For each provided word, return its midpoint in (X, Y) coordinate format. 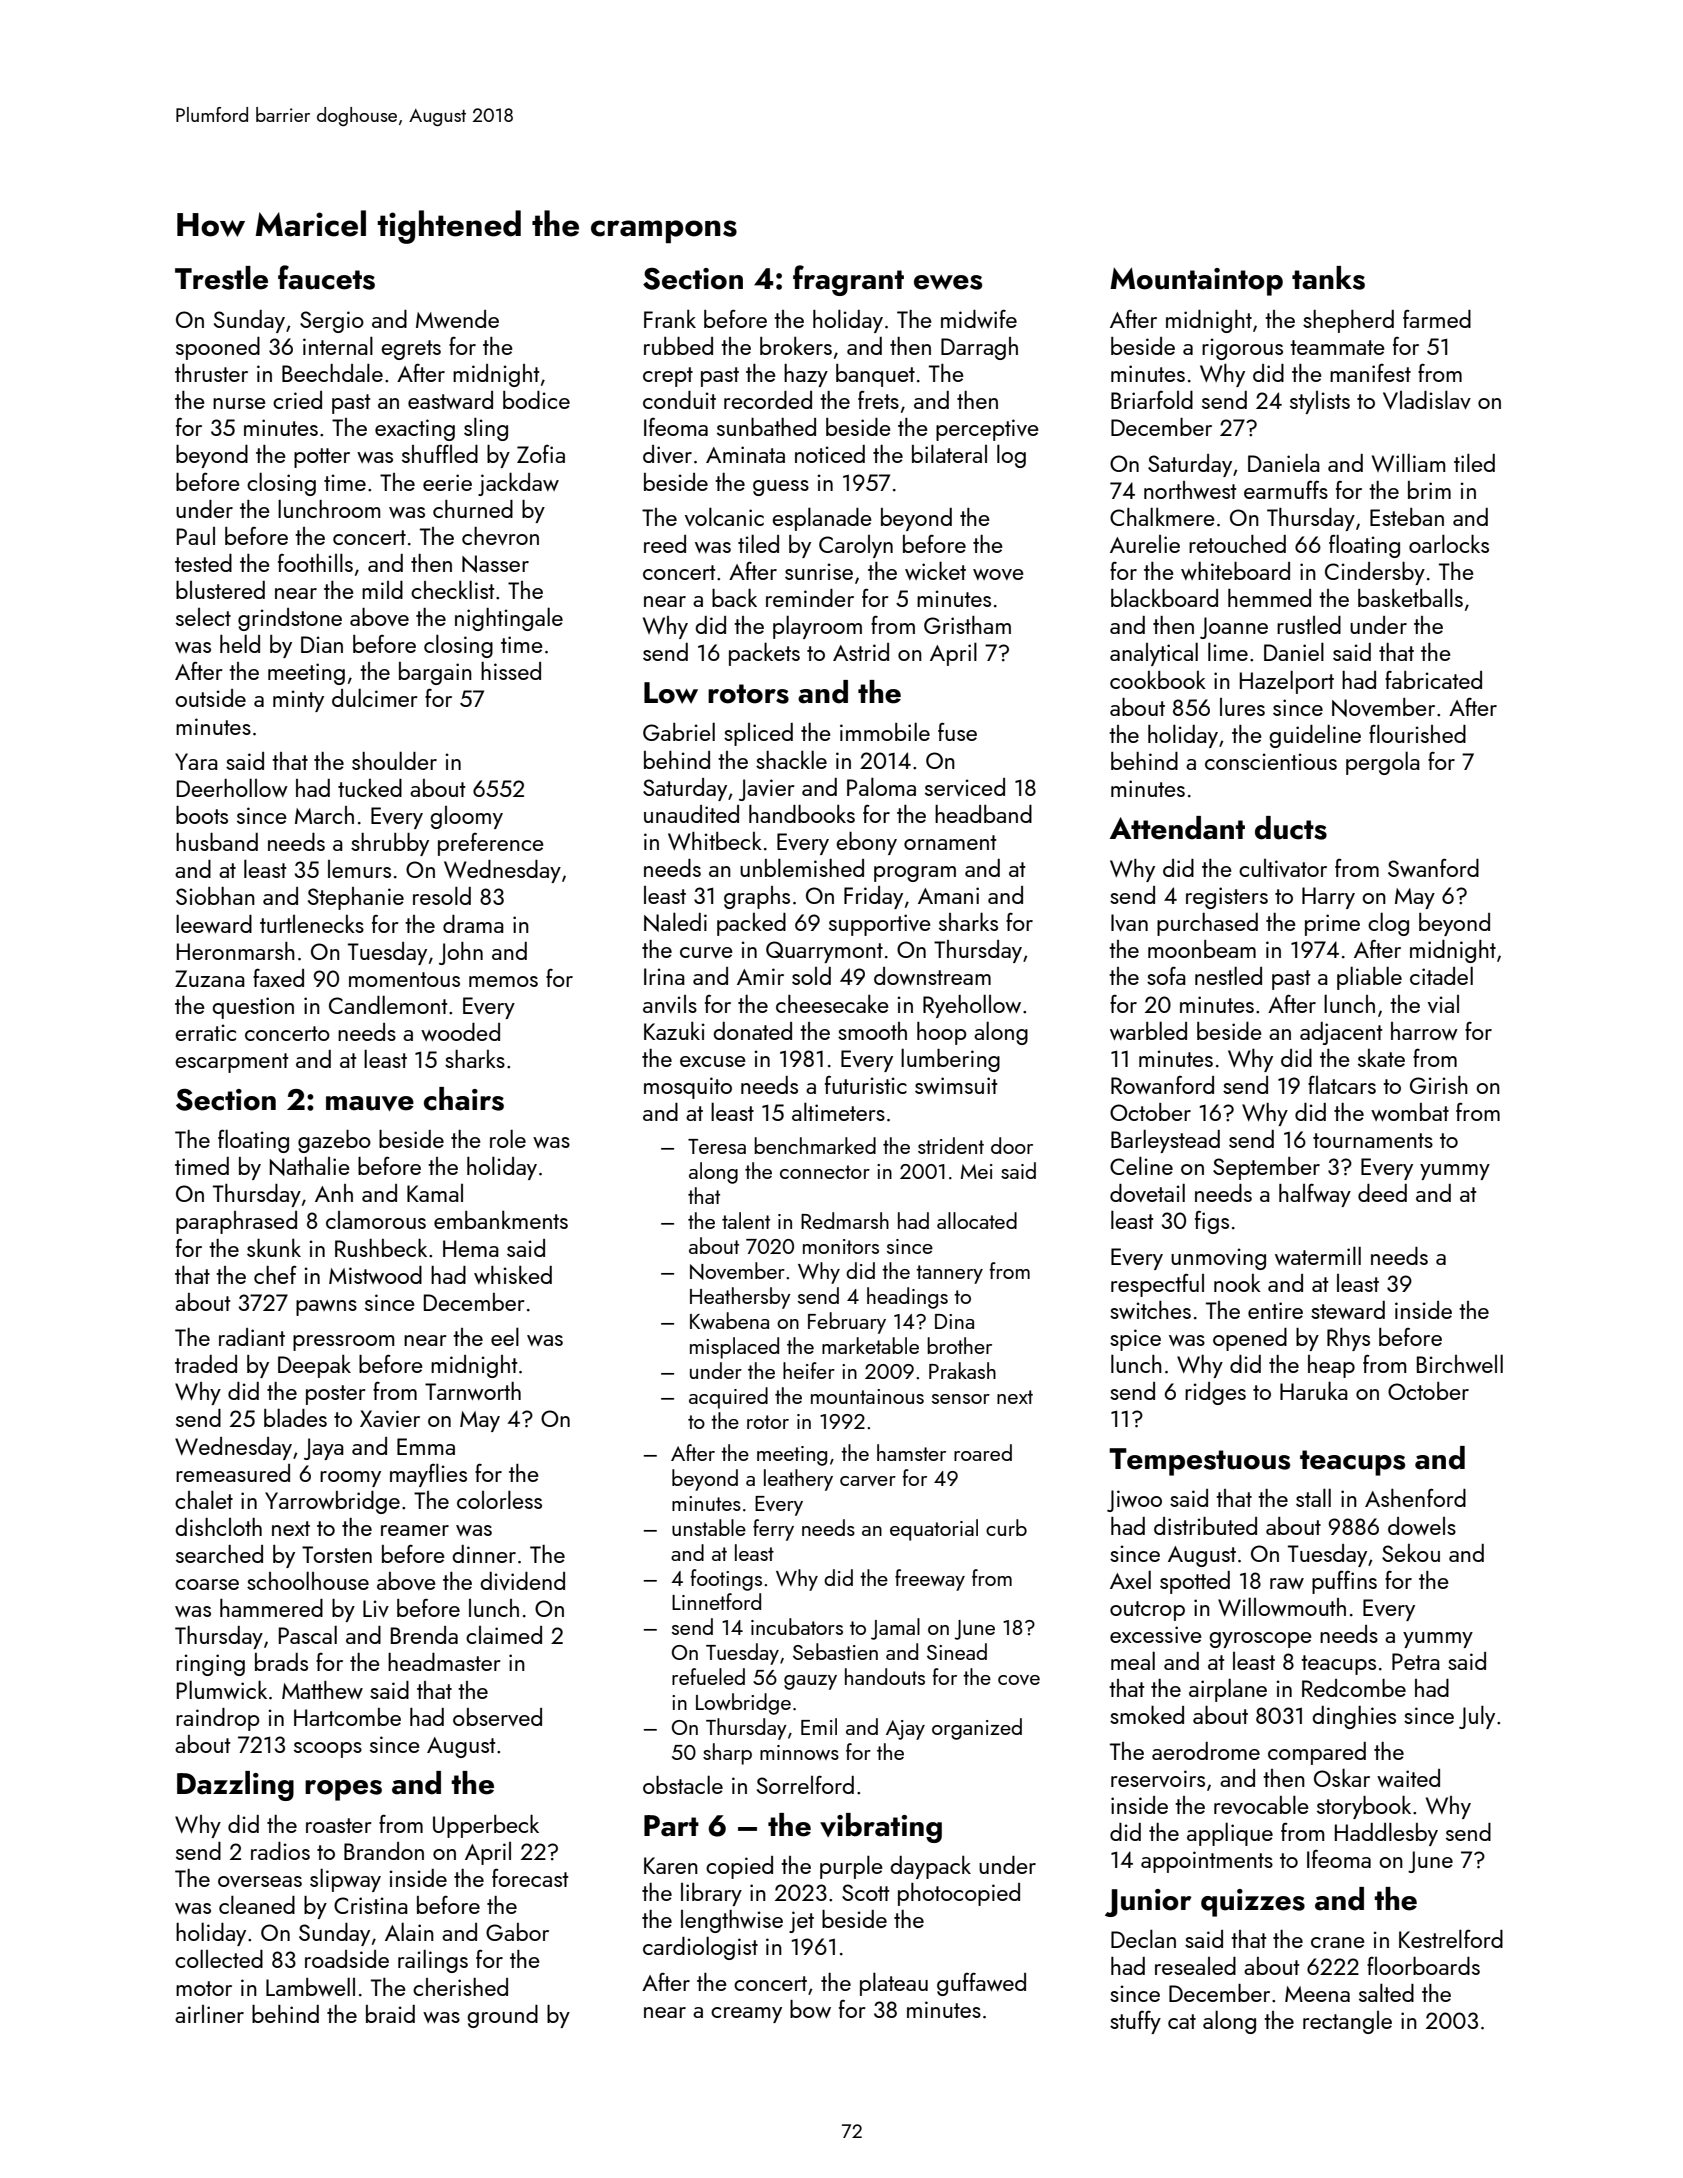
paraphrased (236, 1222)
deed (1382, 1193)
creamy (746, 2015)
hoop (942, 1033)
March (324, 815)
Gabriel (679, 731)
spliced (758, 734)
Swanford (1433, 867)
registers (1227, 898)
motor (204, 1988)
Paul (196, 536)
